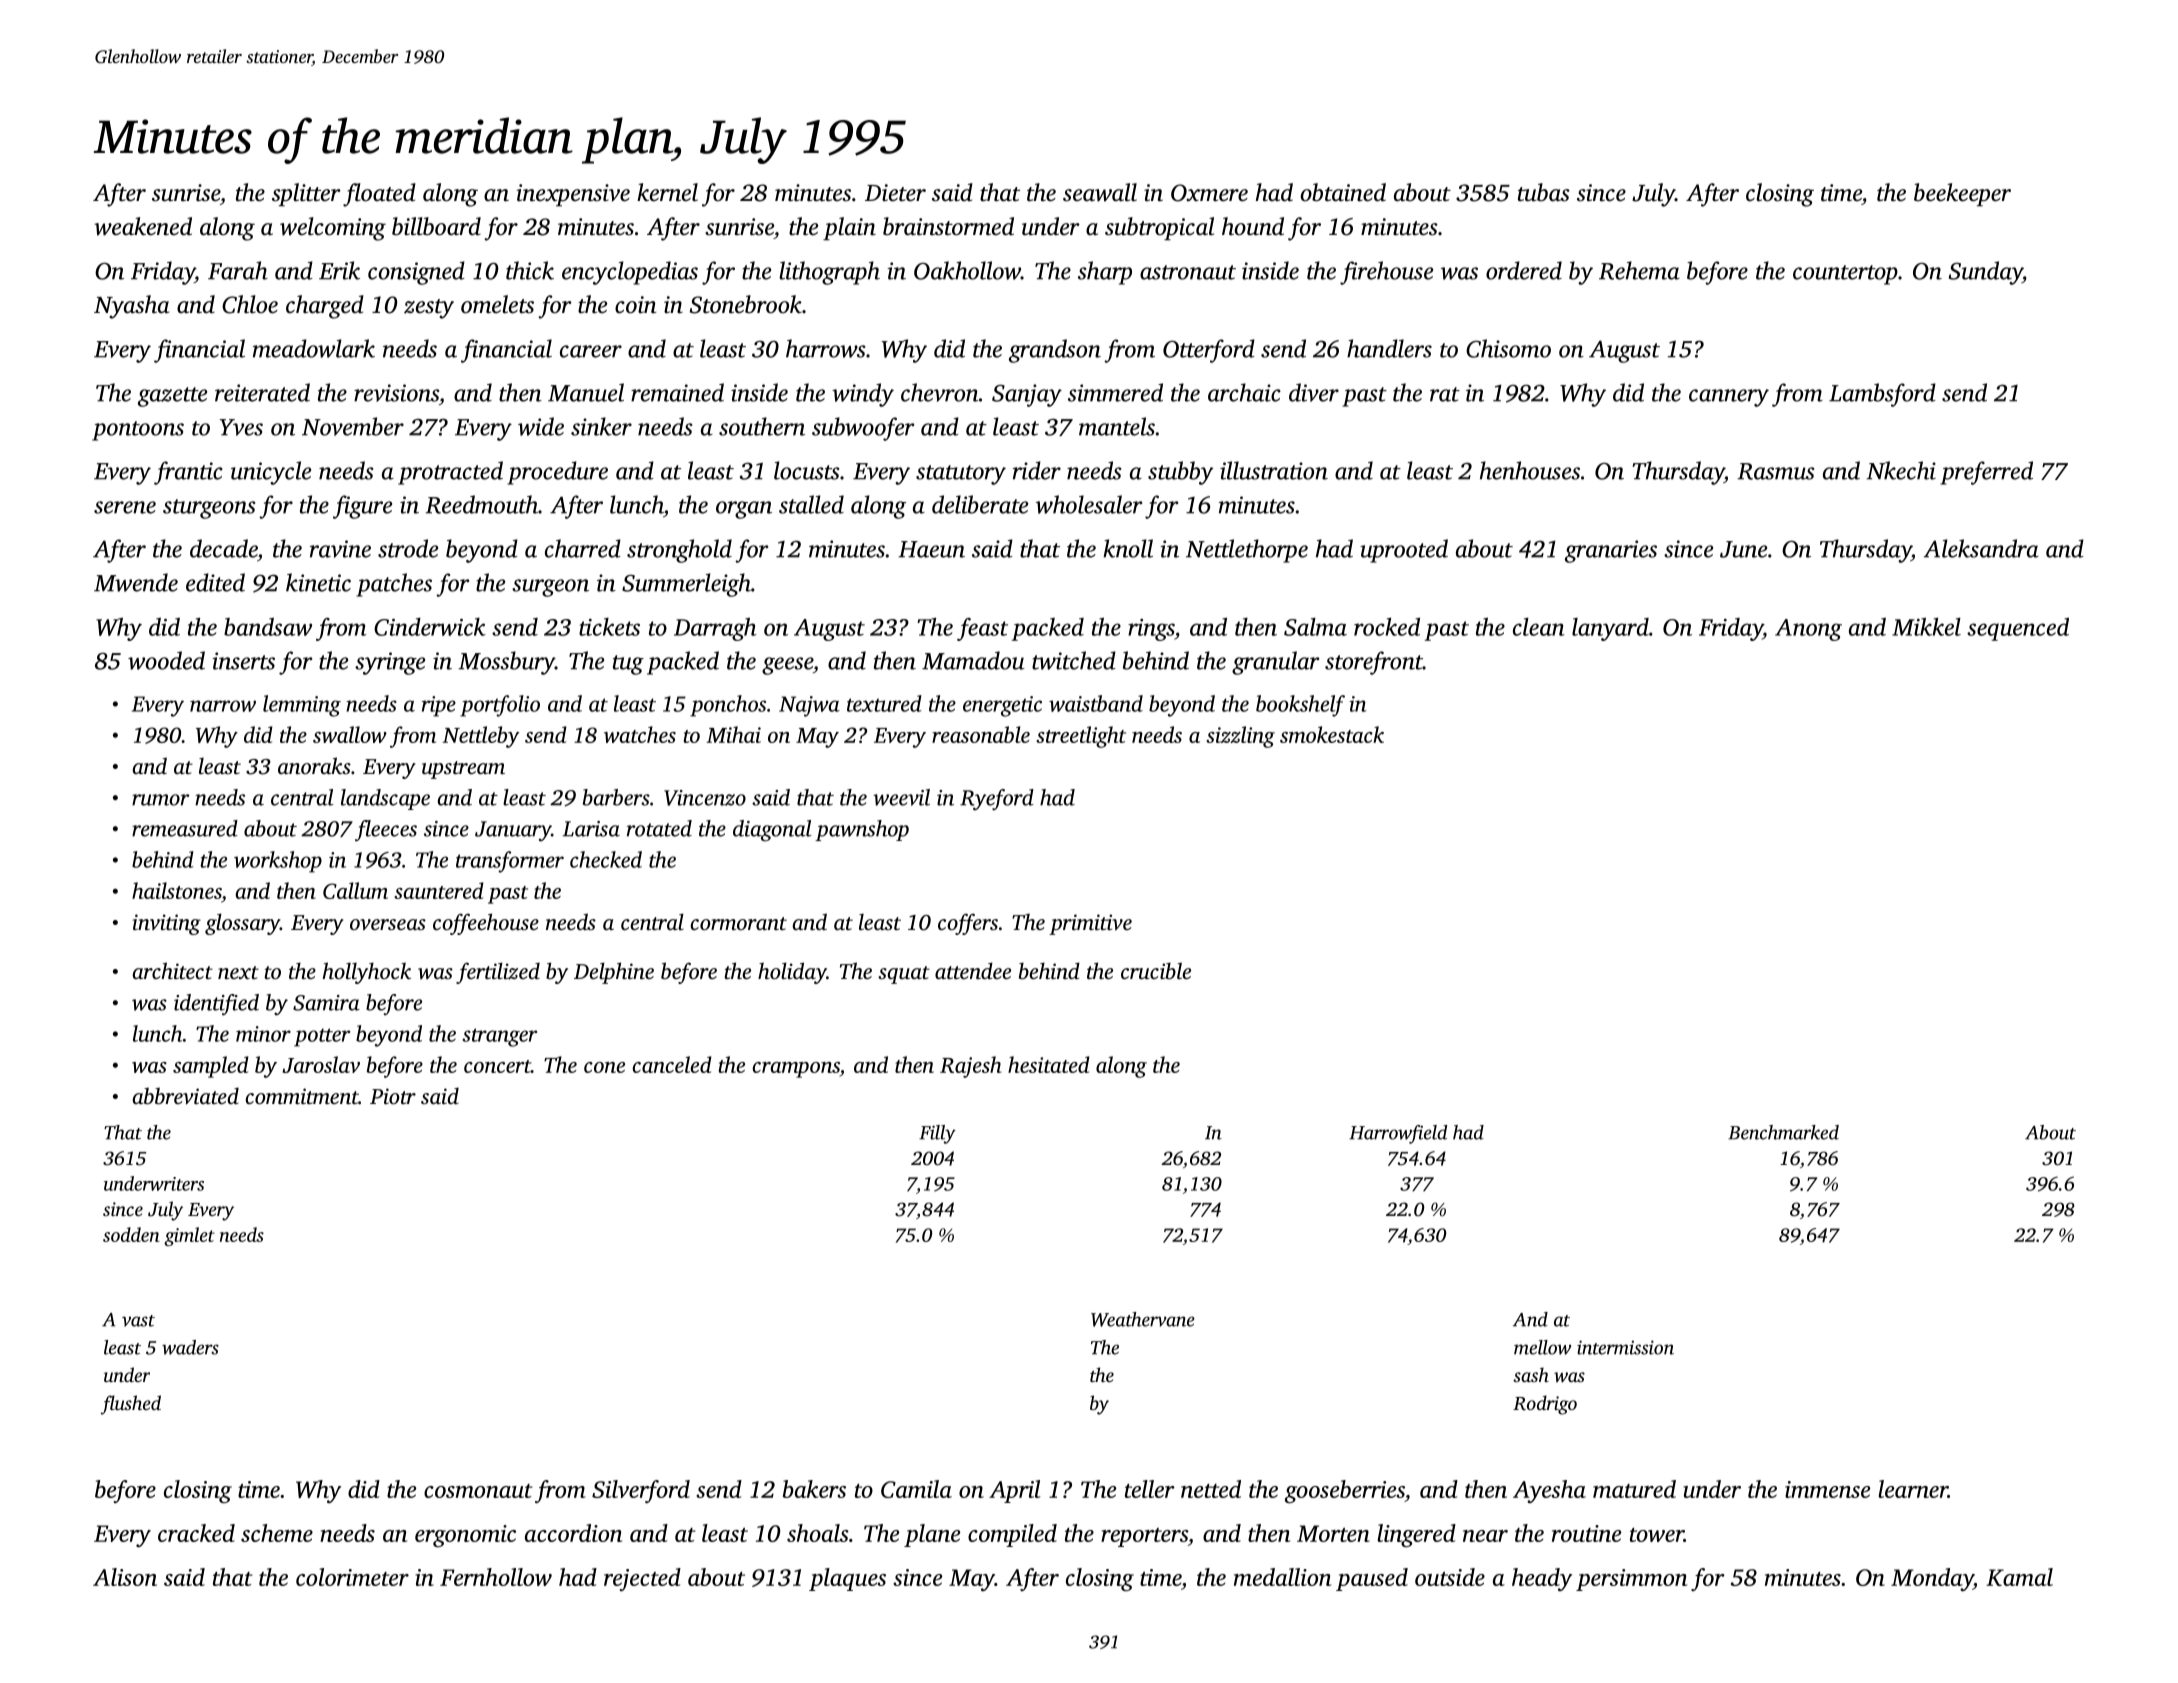  Describe the element at coordinates (1639, 270) in the page. I see `Rehema` at that location.
